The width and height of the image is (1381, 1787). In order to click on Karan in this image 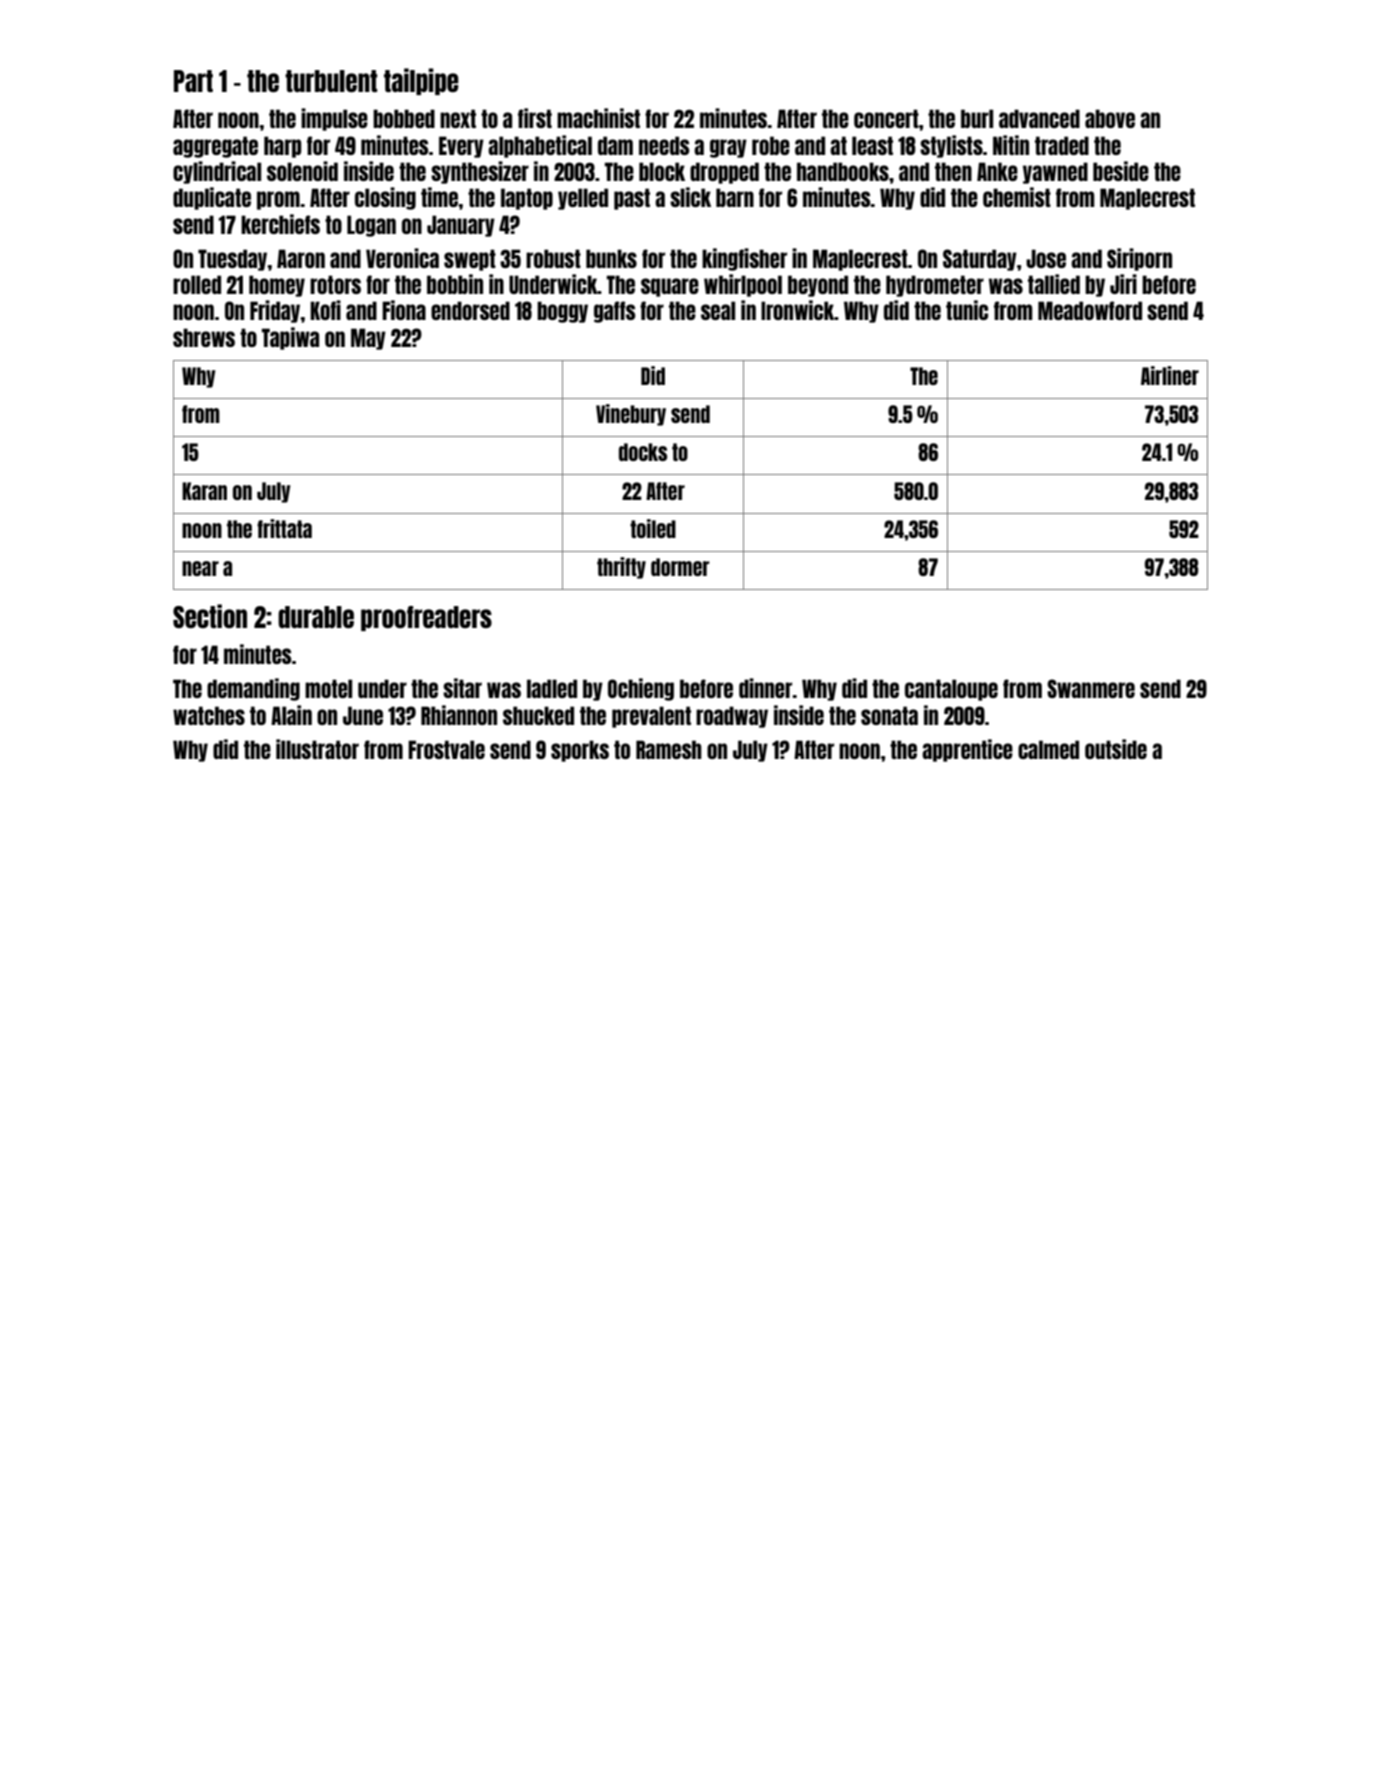, I will do `click(204, 491)`.
